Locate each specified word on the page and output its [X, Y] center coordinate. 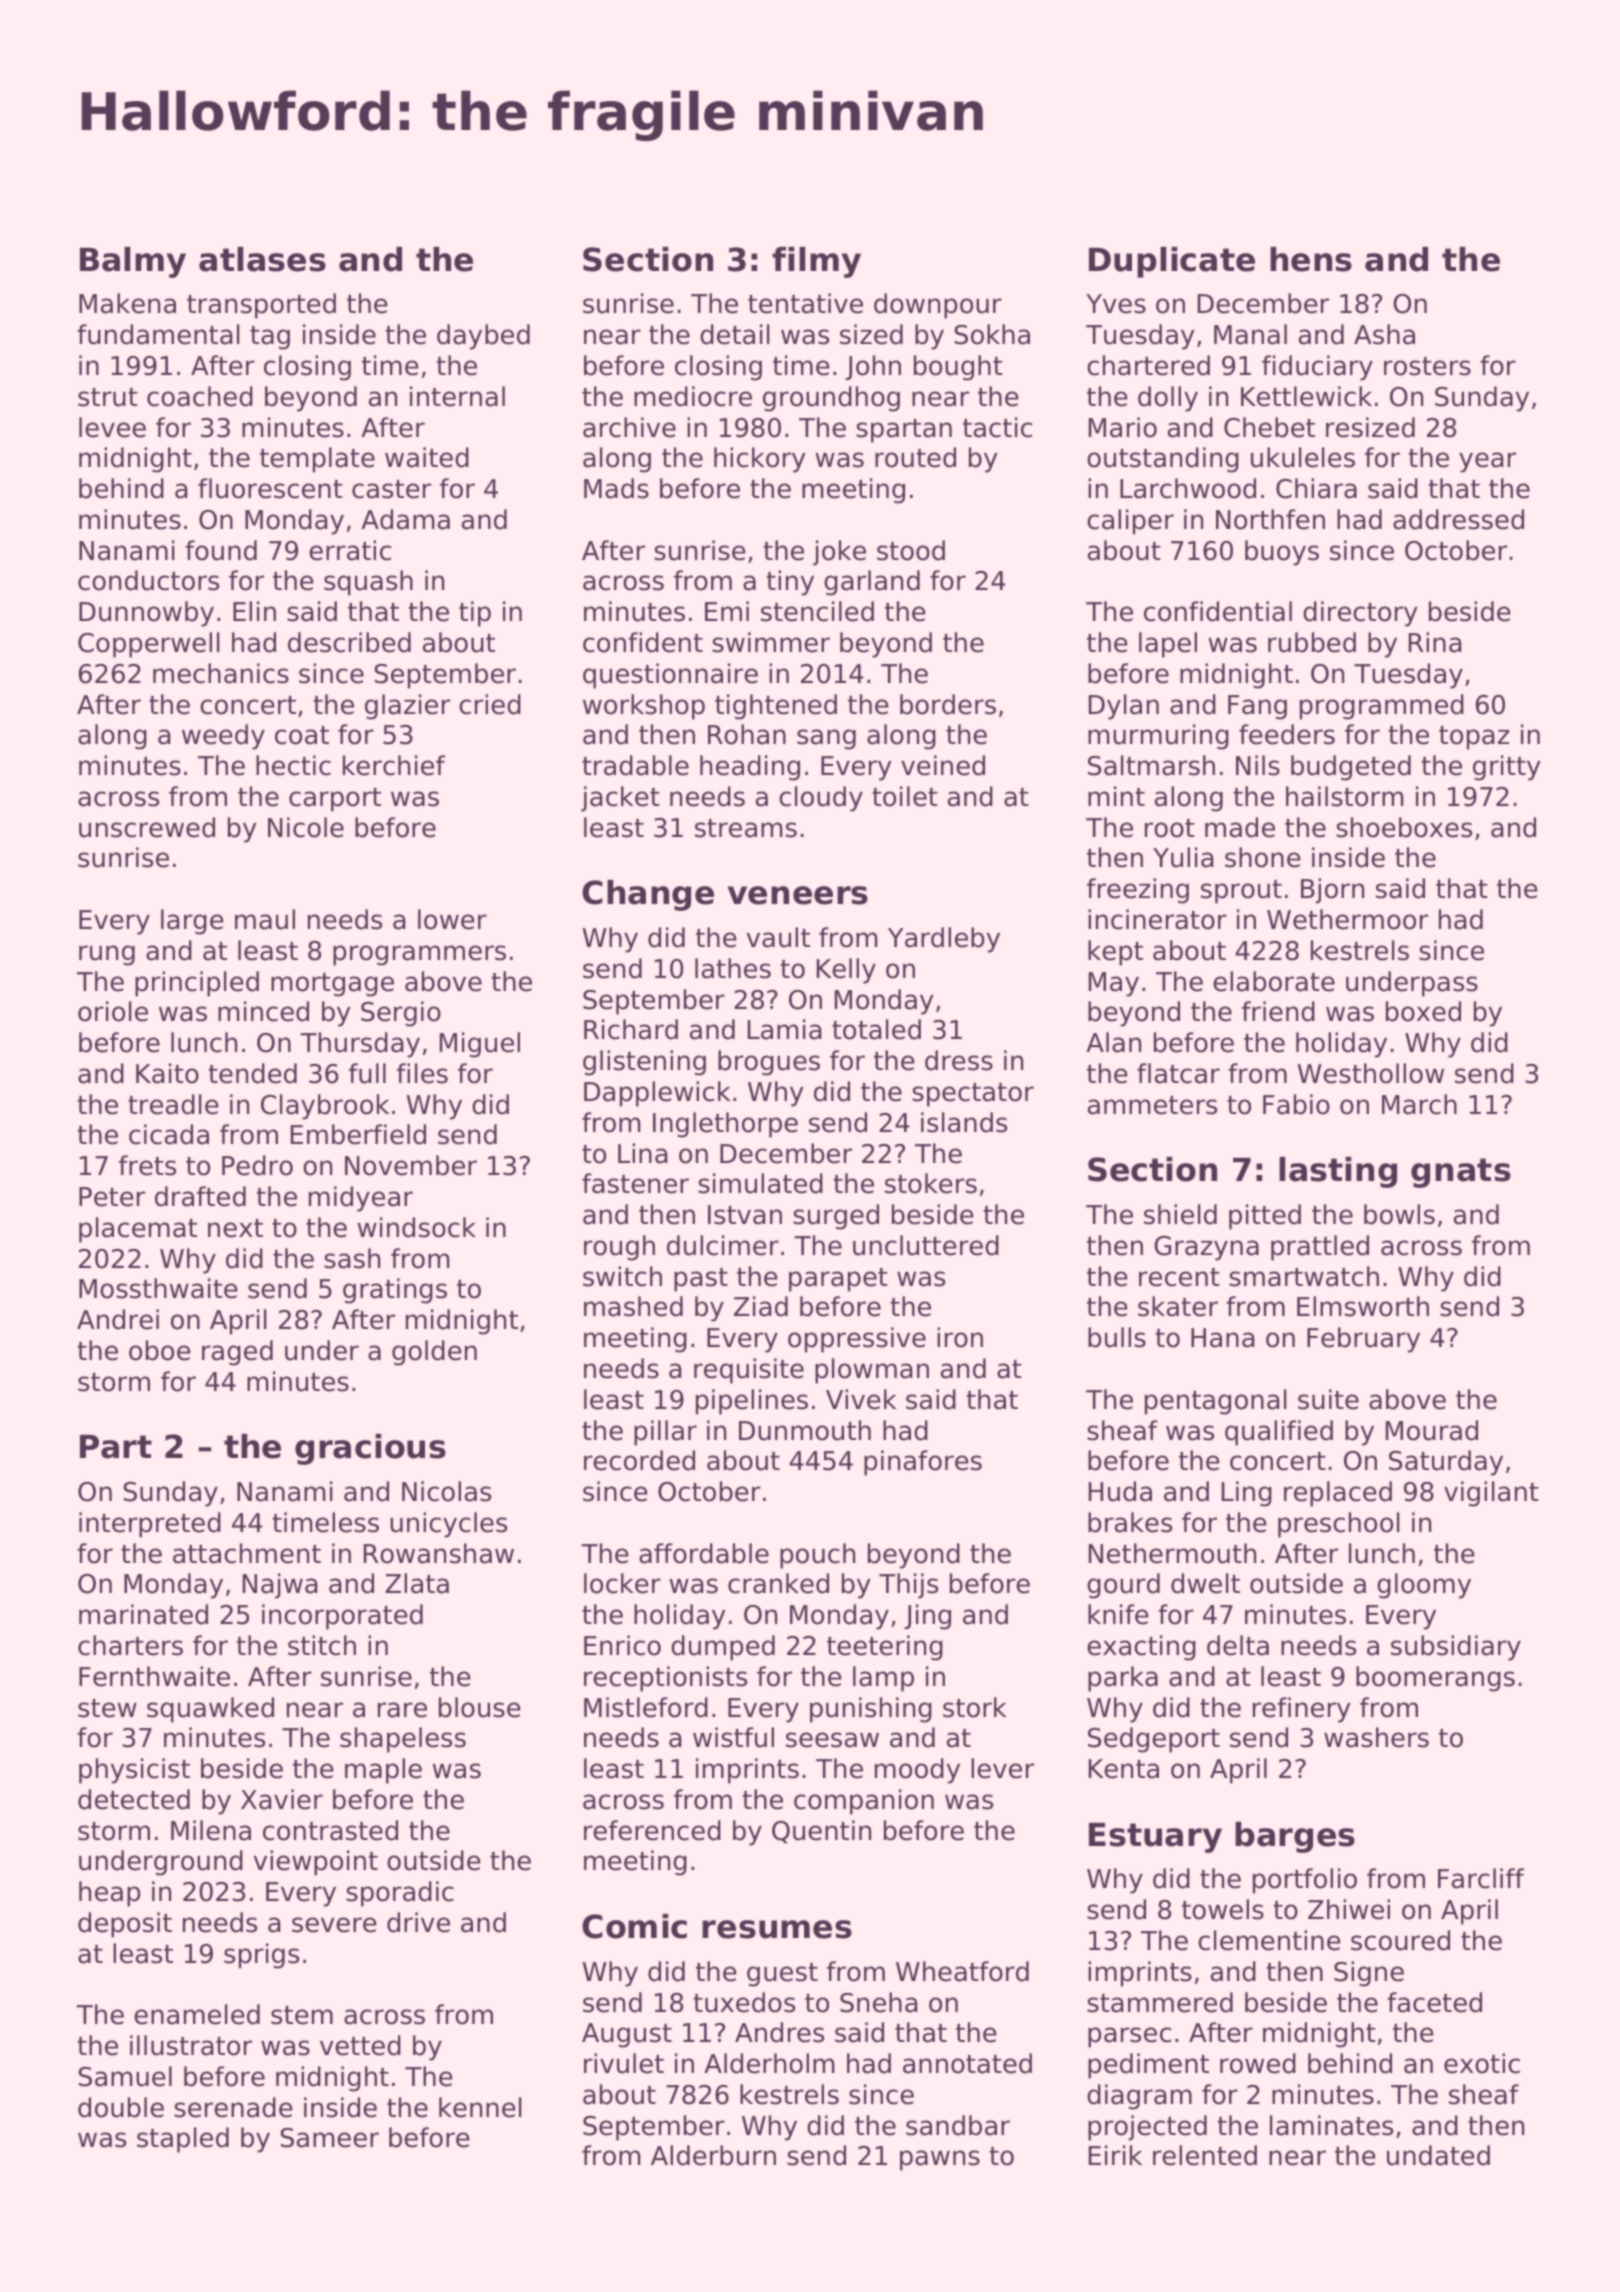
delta [1238, 1645]
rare [402, 1710]
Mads [616, 488]
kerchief [394, 765]
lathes [733, 968]
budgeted [1351, 768]
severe [334, 1925]
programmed [1382, 707]
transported [261, 306]
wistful [733, 1737]
